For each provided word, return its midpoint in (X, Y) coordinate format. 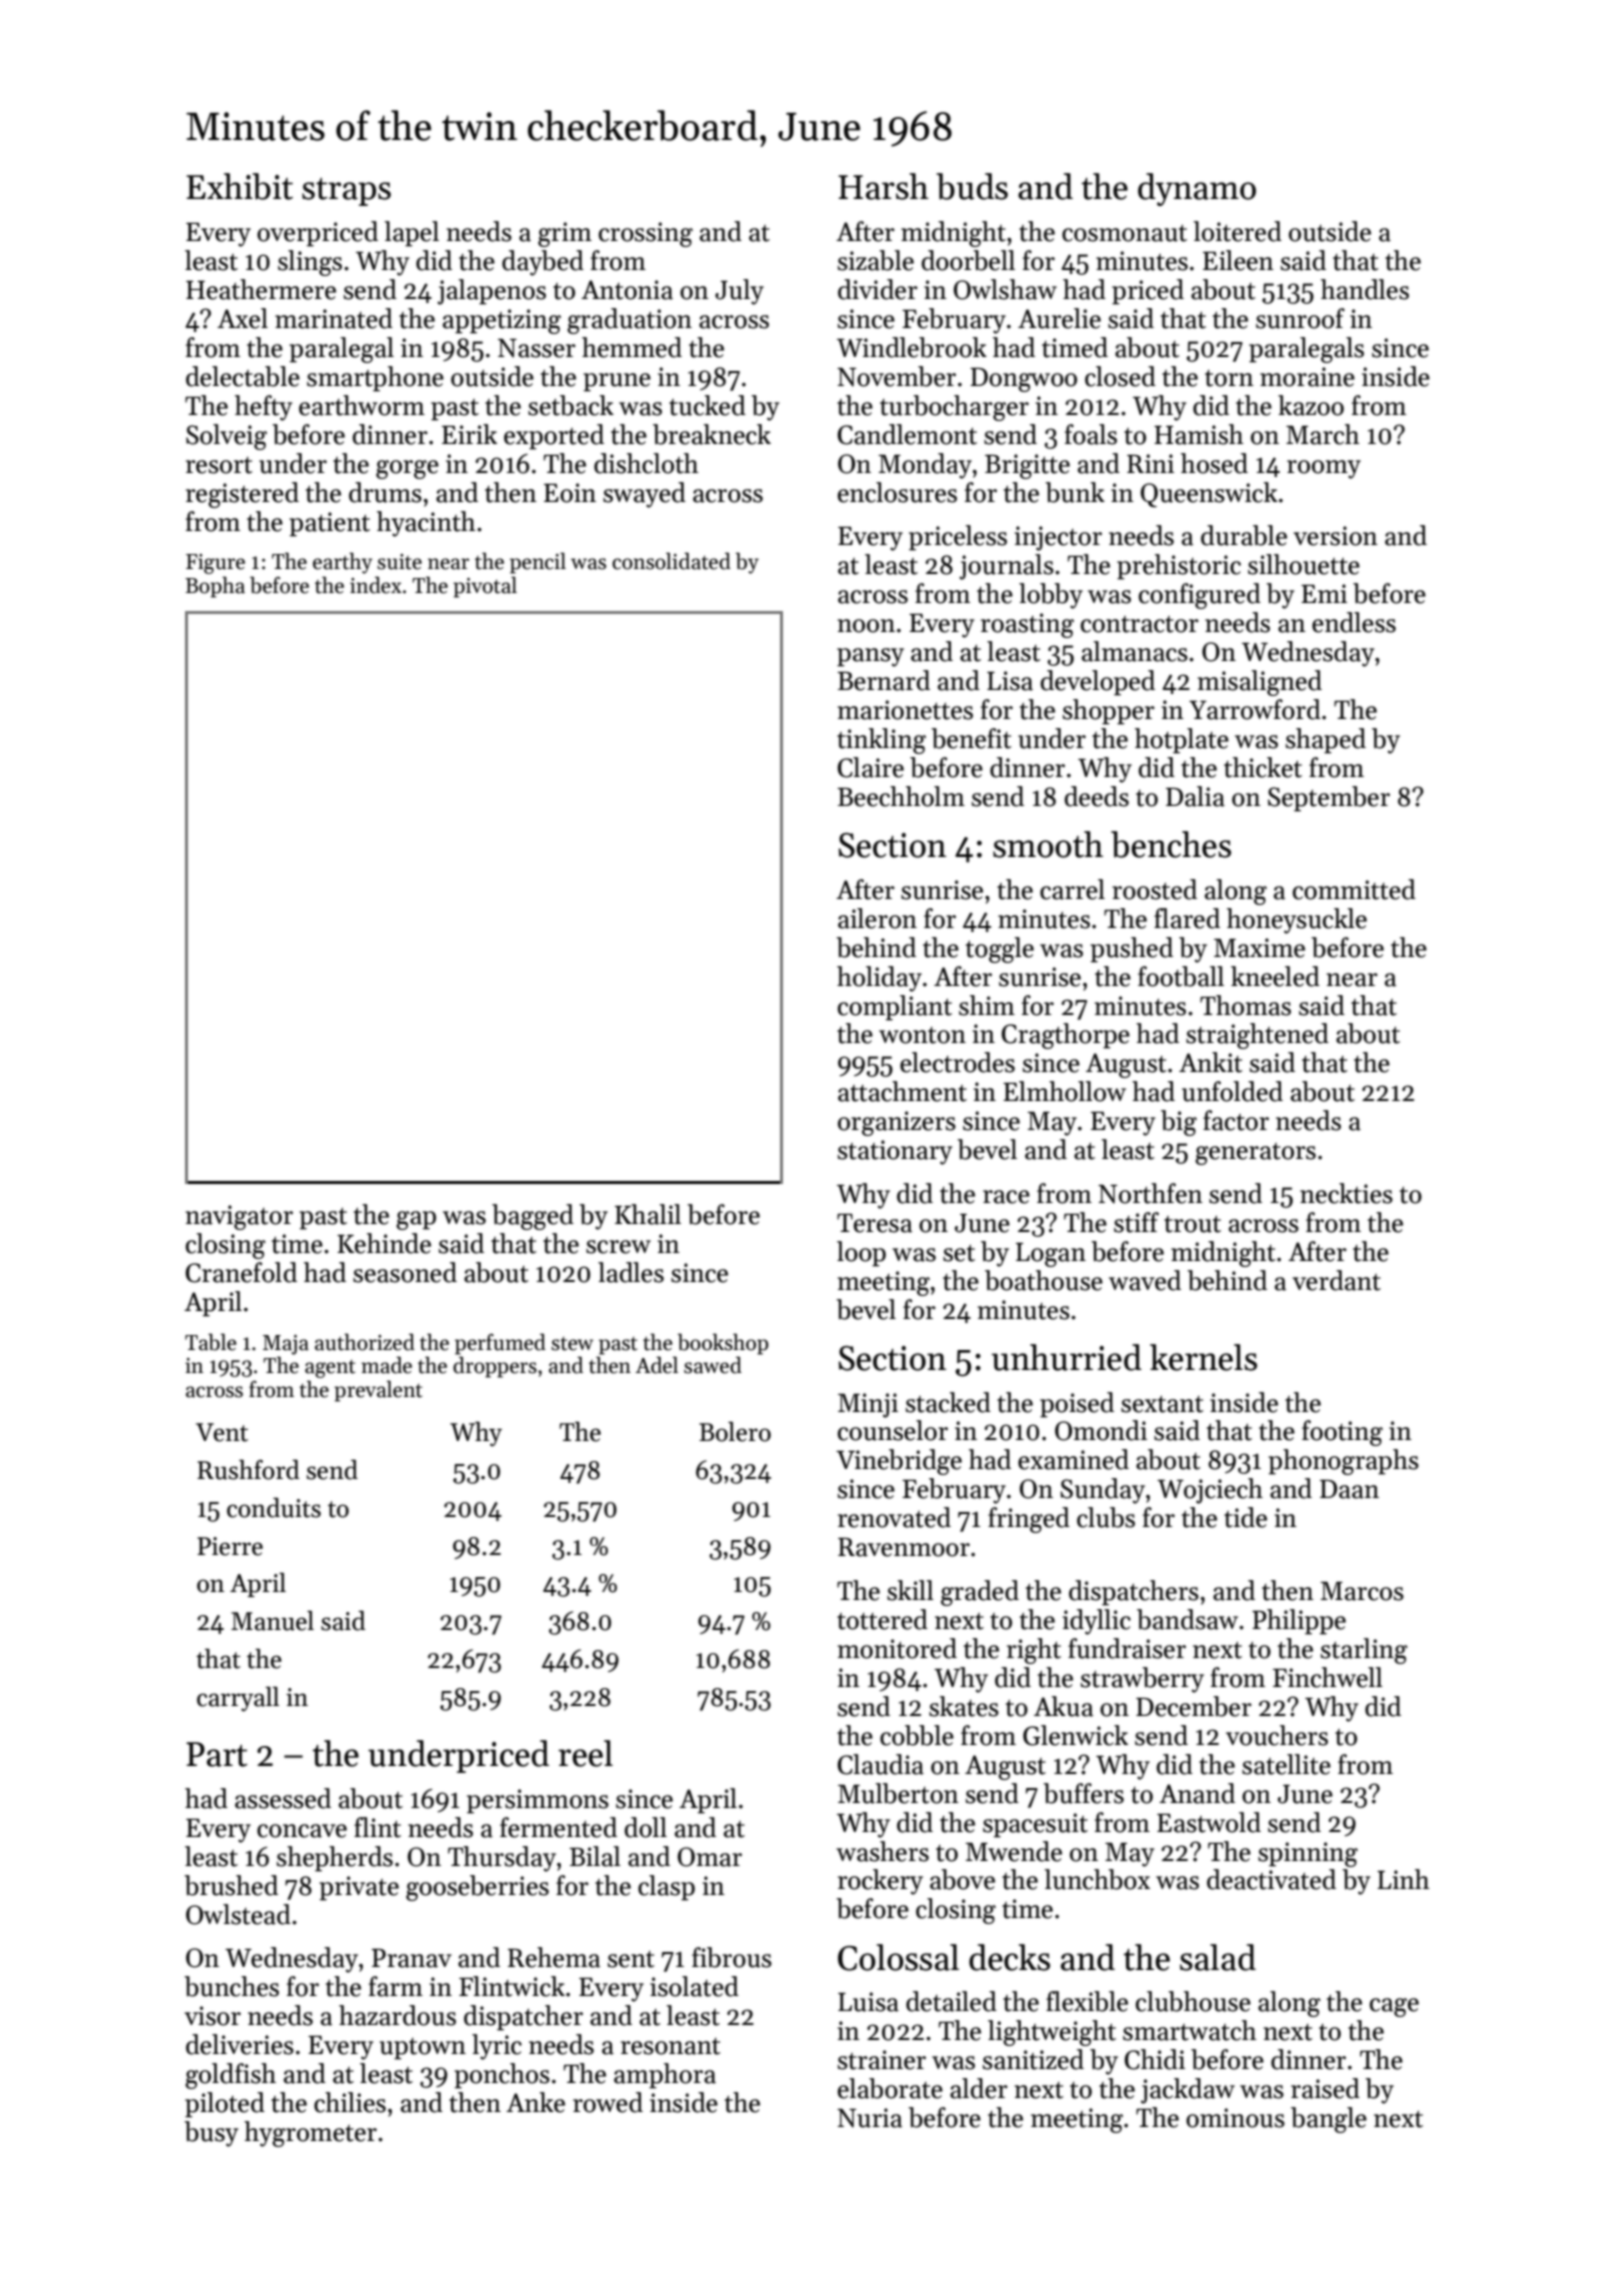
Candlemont (907, 434)
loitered (1237, 231)
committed (1354, 889)
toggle (1000, 950)
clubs (1106, 1517)
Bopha (215, 587)
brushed (231, 1885)
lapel (411, 234)
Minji (868, 1405)
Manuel (272, 1621)
